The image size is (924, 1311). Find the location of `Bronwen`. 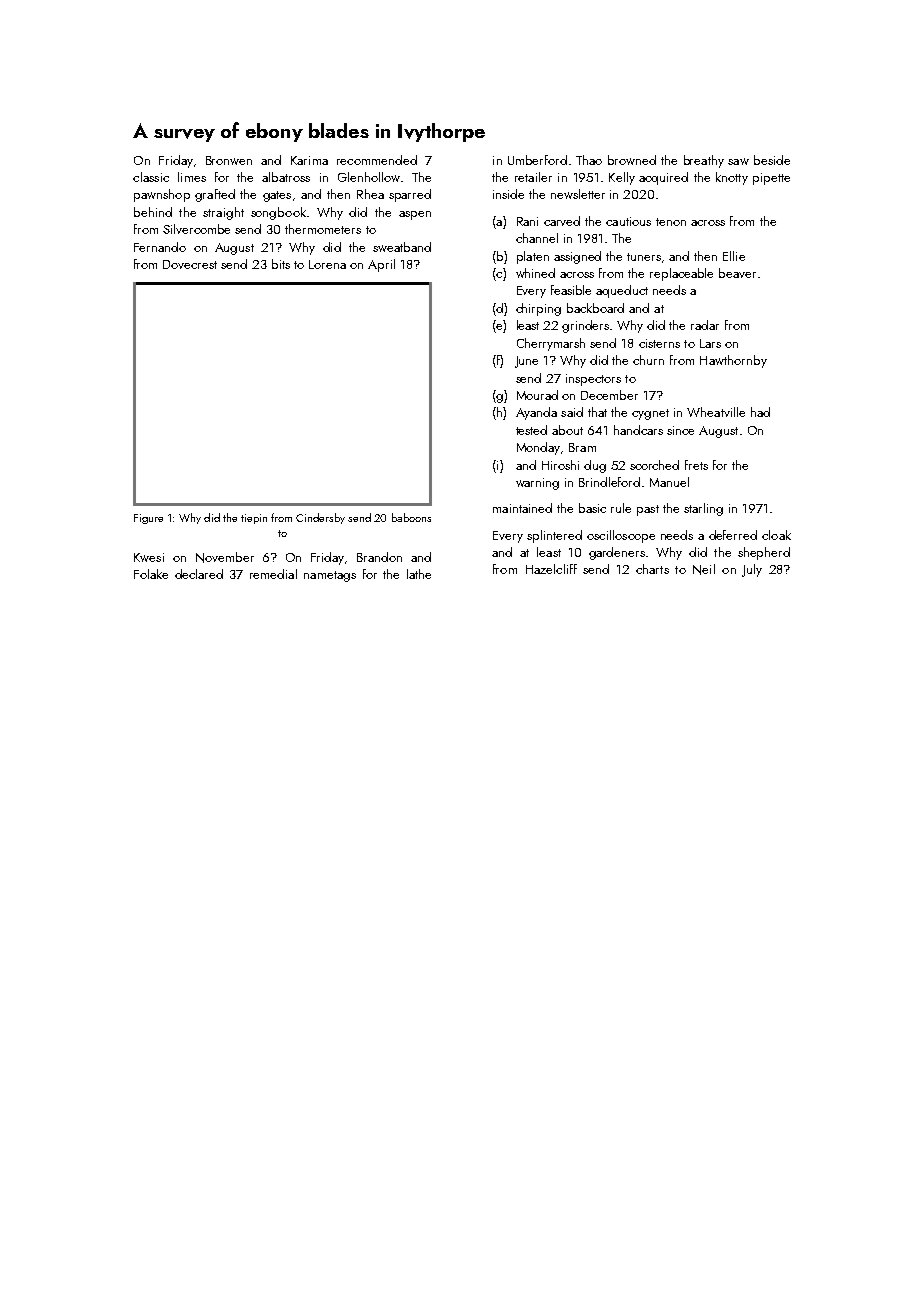

Bronwen is located at coordinates (229, 160).
